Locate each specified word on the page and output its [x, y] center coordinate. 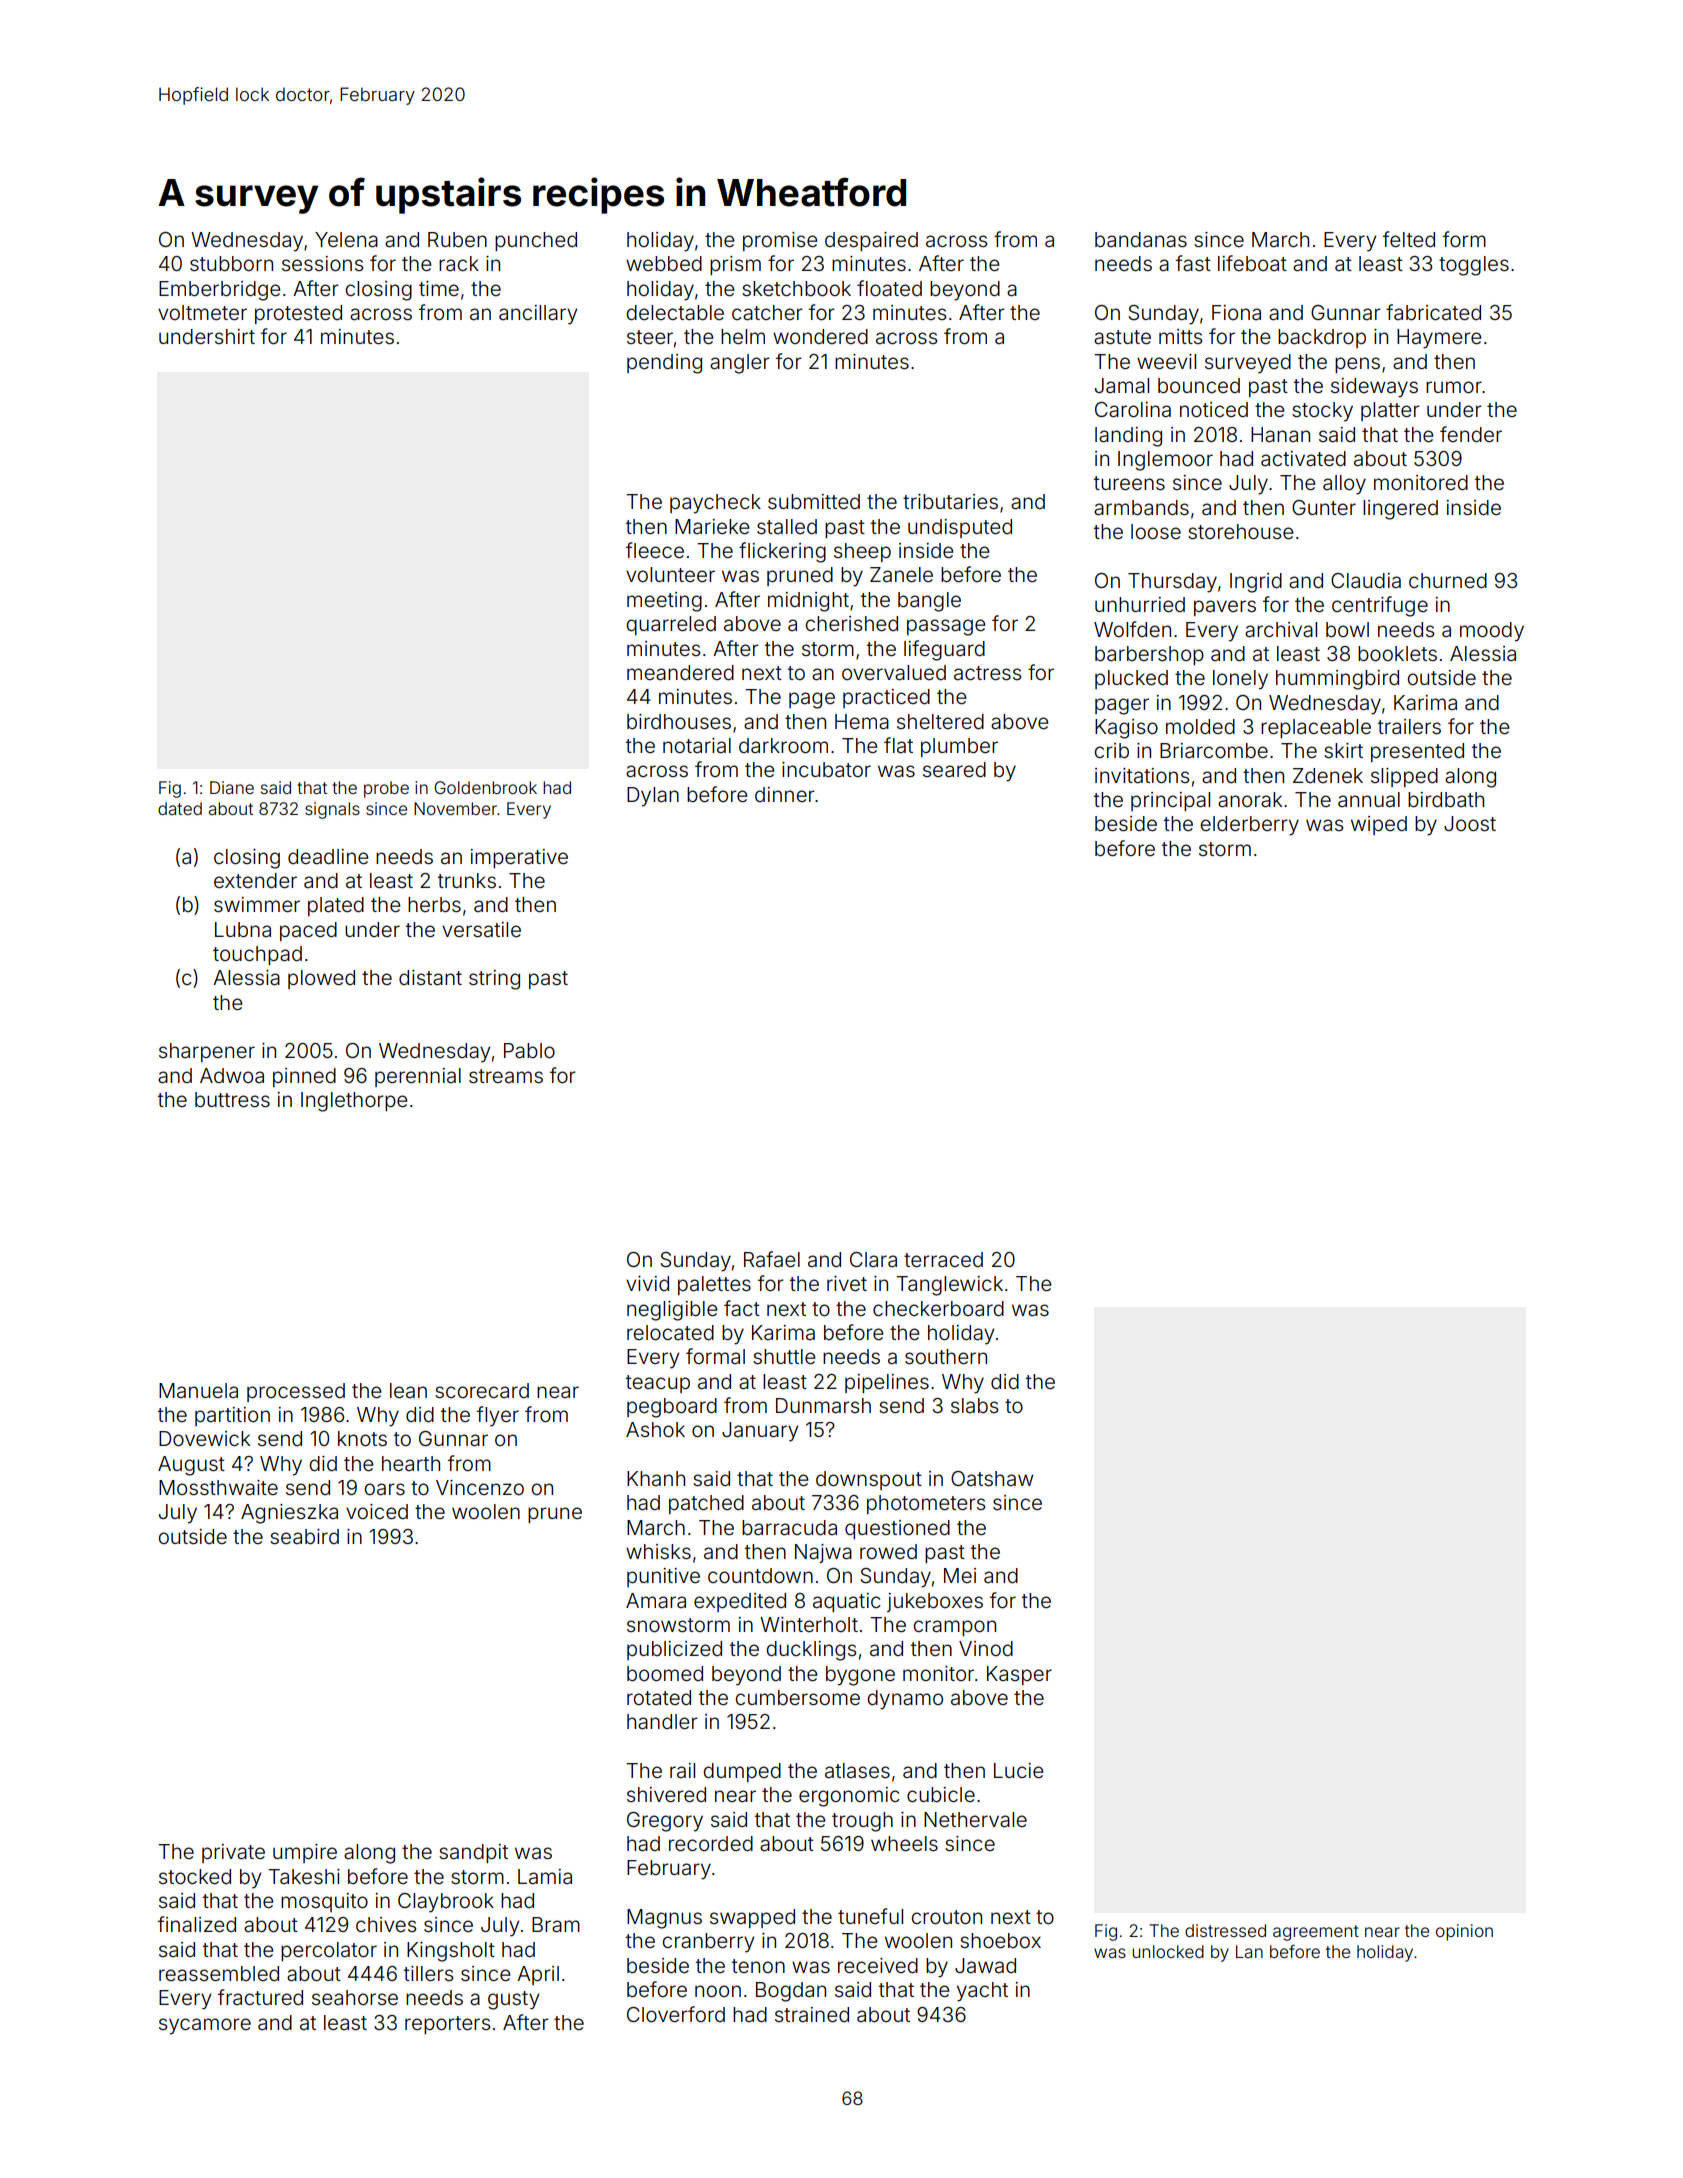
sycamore [205, 2026]
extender [255, 880]
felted [1409, 239]
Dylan [653, 797]
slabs [974, 1405]
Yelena [346, 239]
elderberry [1249, 826]
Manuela [198, 1390]
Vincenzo [480, 1487]
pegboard [672, 1408]
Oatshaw [992, 1478]
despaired [871, 241]
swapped [752, 1918]
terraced [943, 1259]
